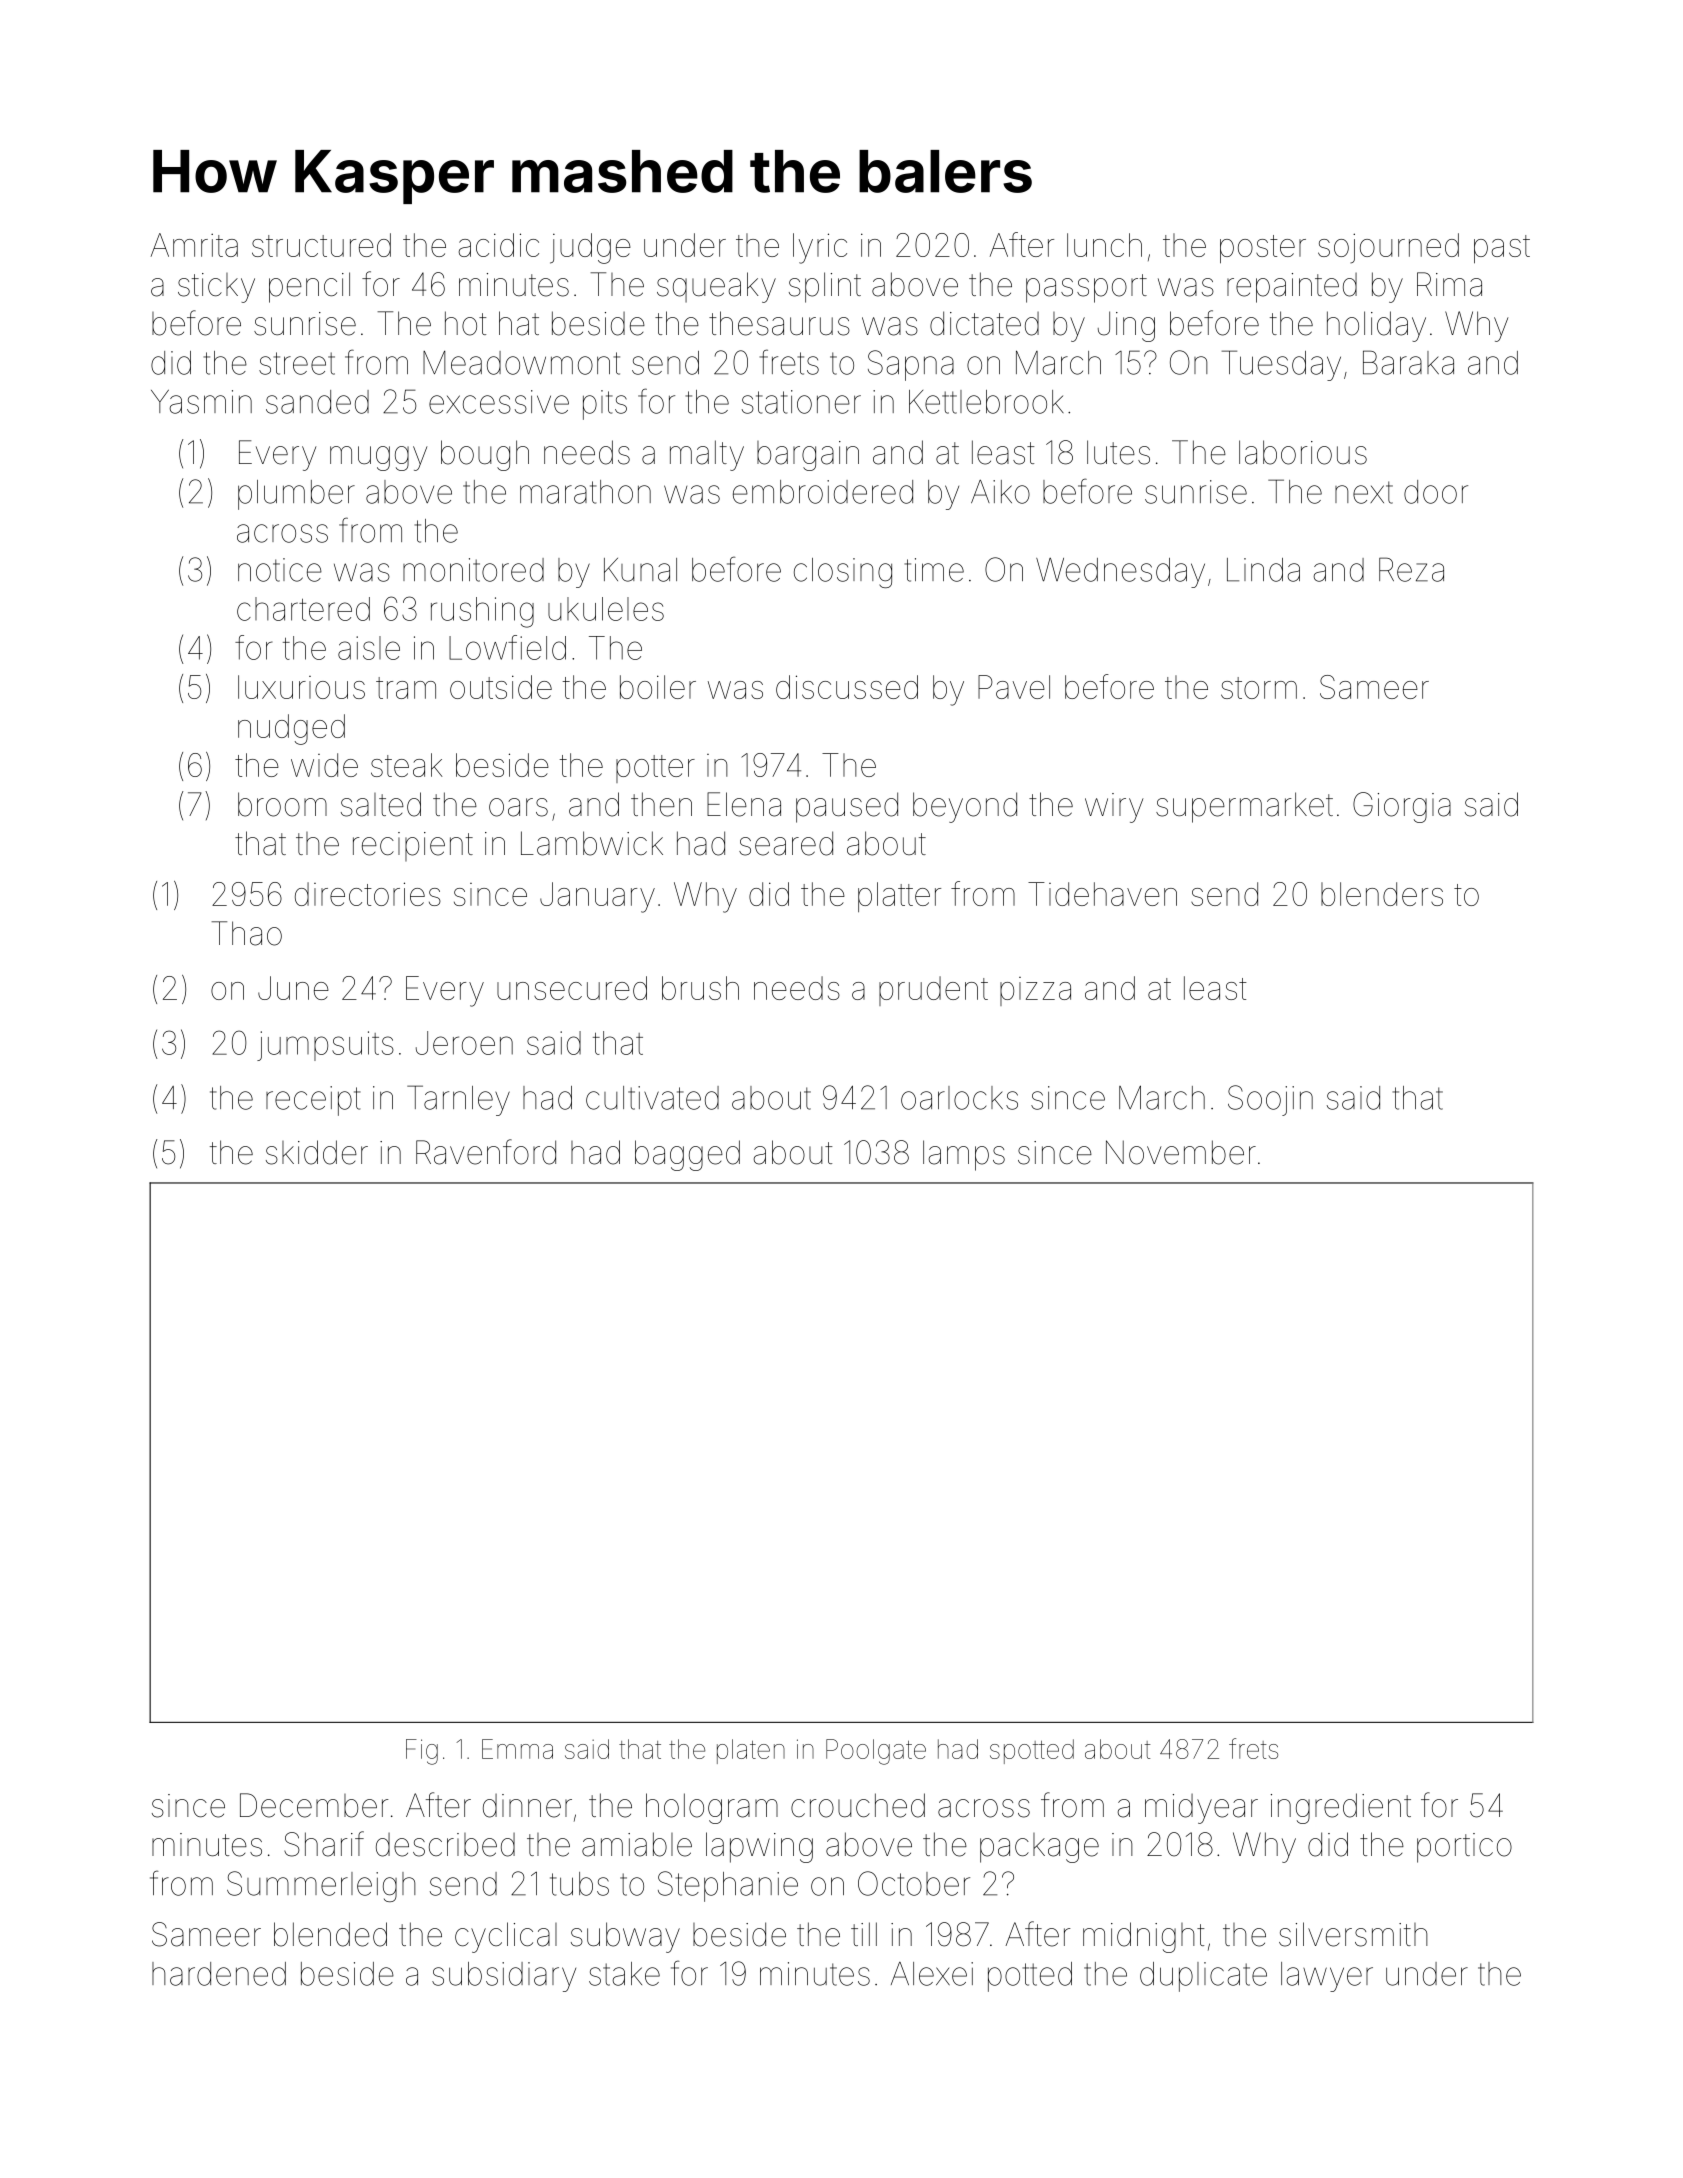 This screenshot has width=1683, height=2178. What do you see at coordinates (501, 687) in the screenshot?
I see `outside` at bounding box center [501, 687].
